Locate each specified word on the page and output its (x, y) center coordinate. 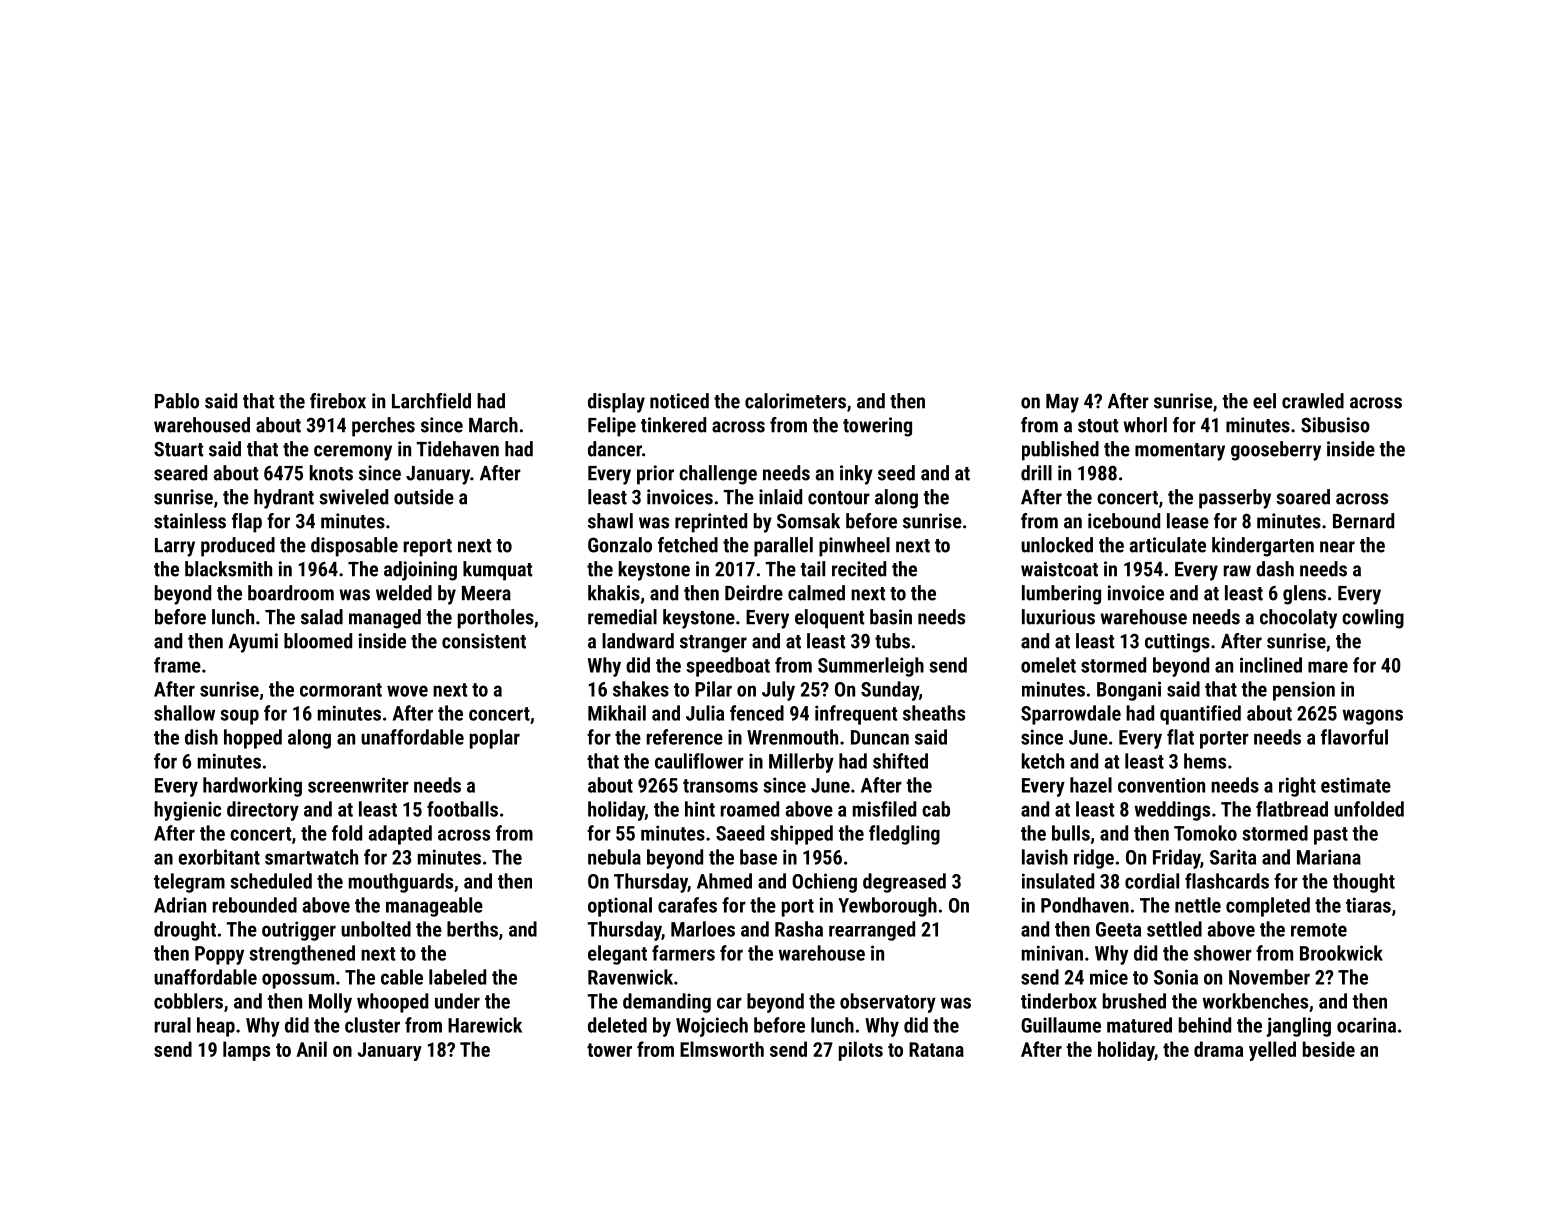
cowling (1373, 619)
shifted (900, 761)
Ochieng (824, 883)
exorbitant (219, 857)
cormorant (341, 690)
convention (1161, 785)
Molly (330, 1003)
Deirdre (754, 593)
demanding (667, 1003)
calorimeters (795, 401)
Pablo (177, 401)
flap (247, 523)
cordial (1152, 881)
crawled (1313, 401)
